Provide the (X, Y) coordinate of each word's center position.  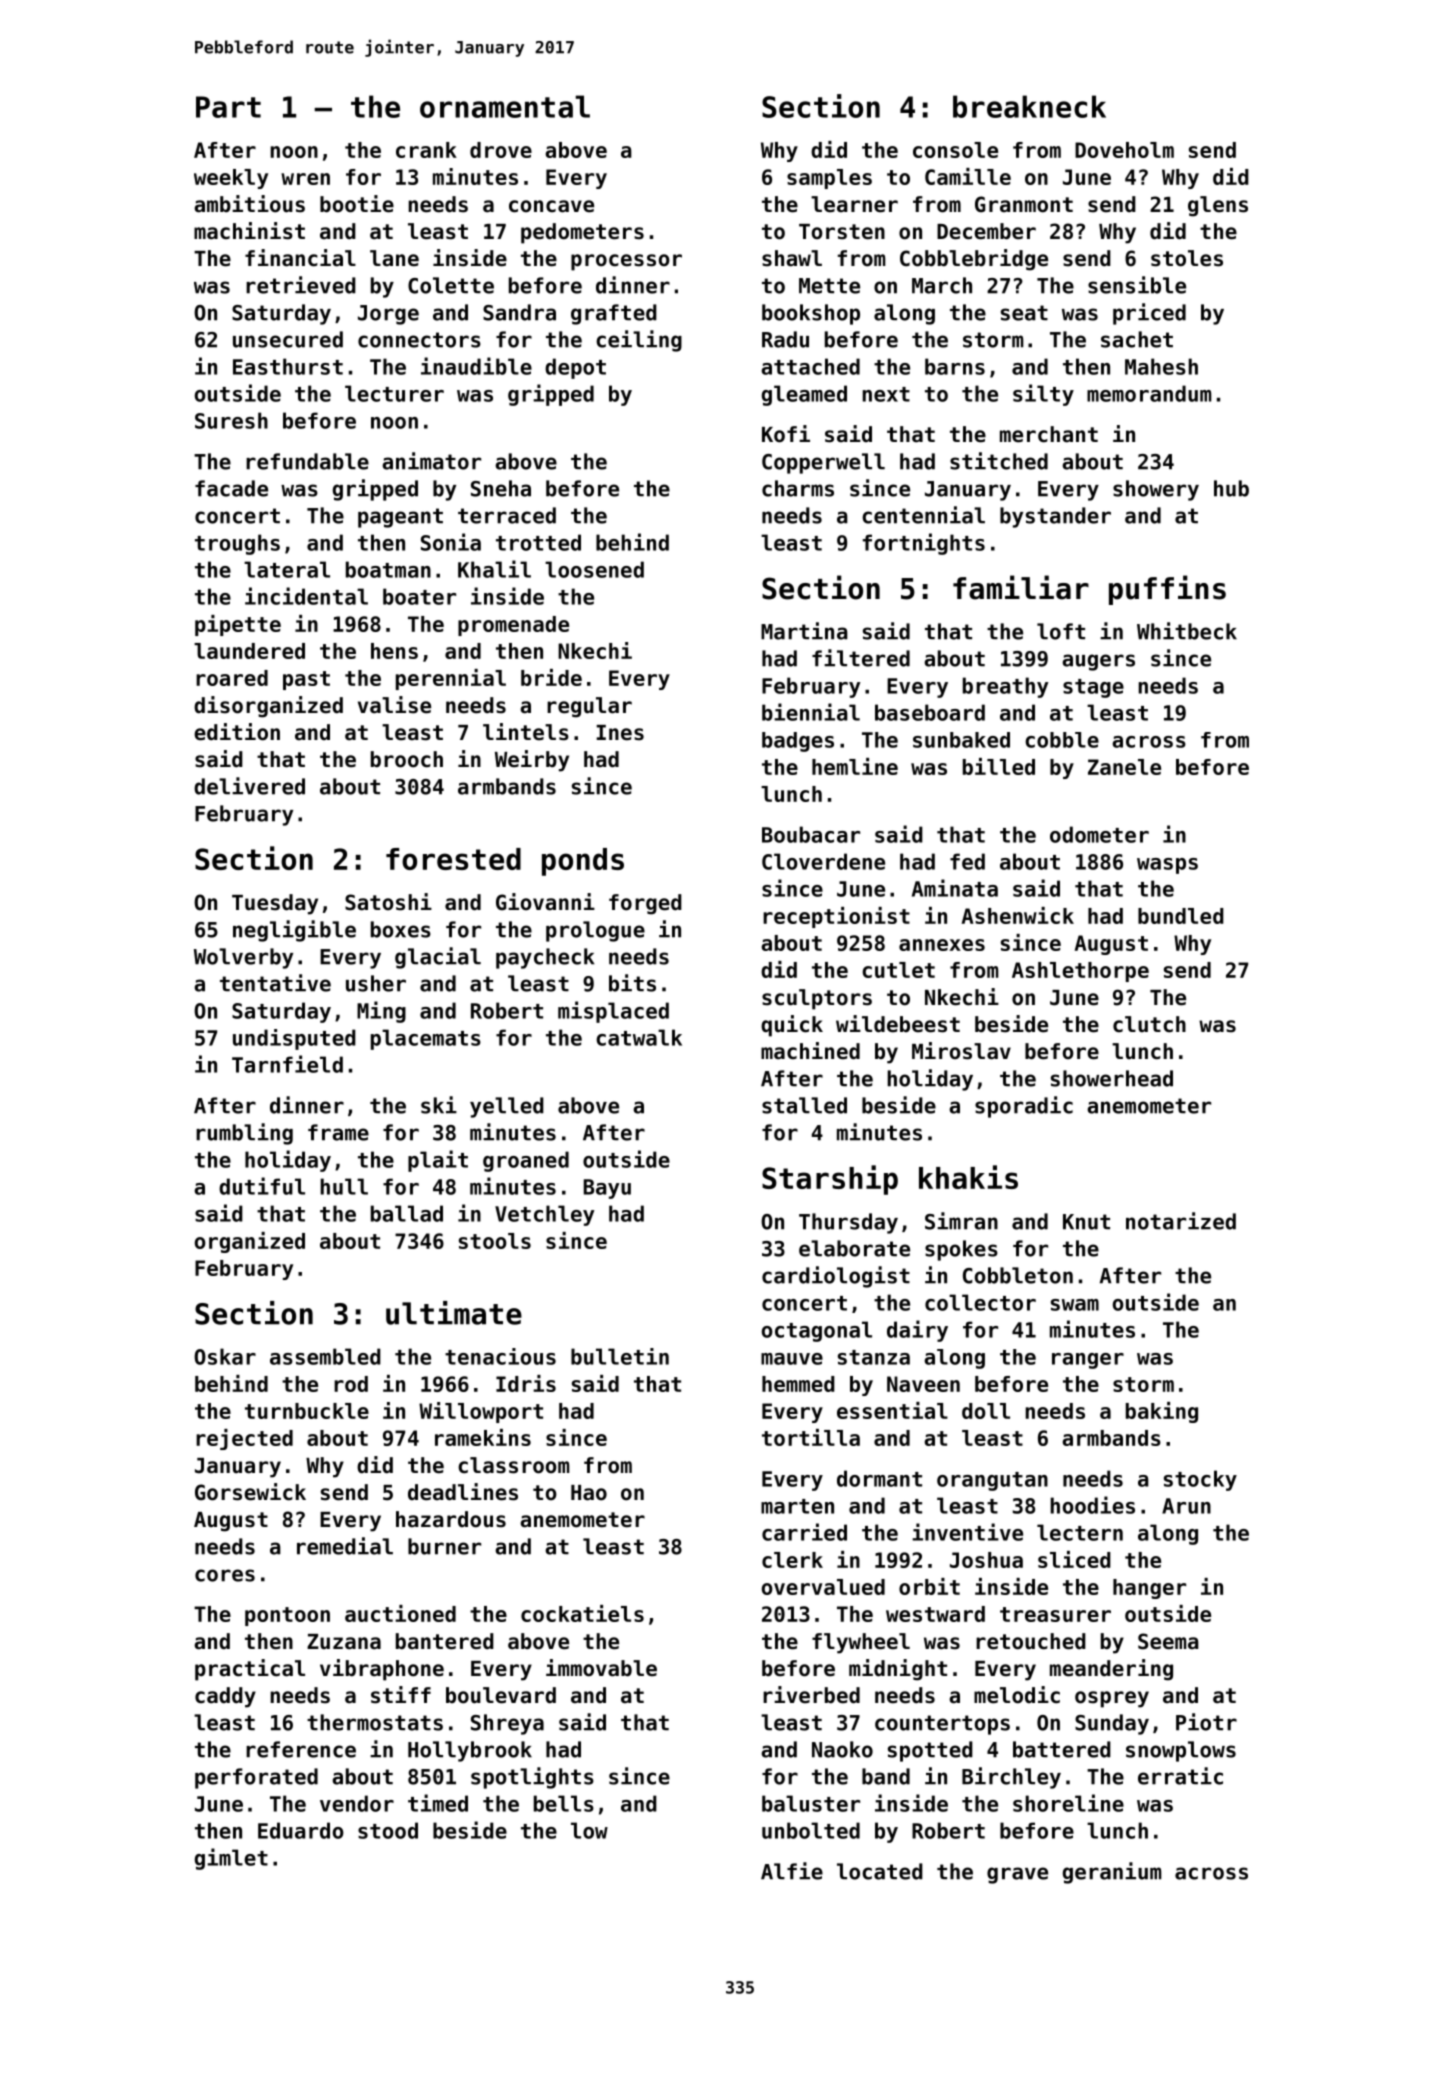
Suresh (231, 420)
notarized (1181, 1221)
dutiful (262, 1186)
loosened (594, 569)
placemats (426, 1039)
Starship (830, 1180)
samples (829, 179)
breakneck (1029, 106)
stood (388, 1830)
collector (980, 1302)
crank (426, 150)
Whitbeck (1187, 631)
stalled (804, 1105)
